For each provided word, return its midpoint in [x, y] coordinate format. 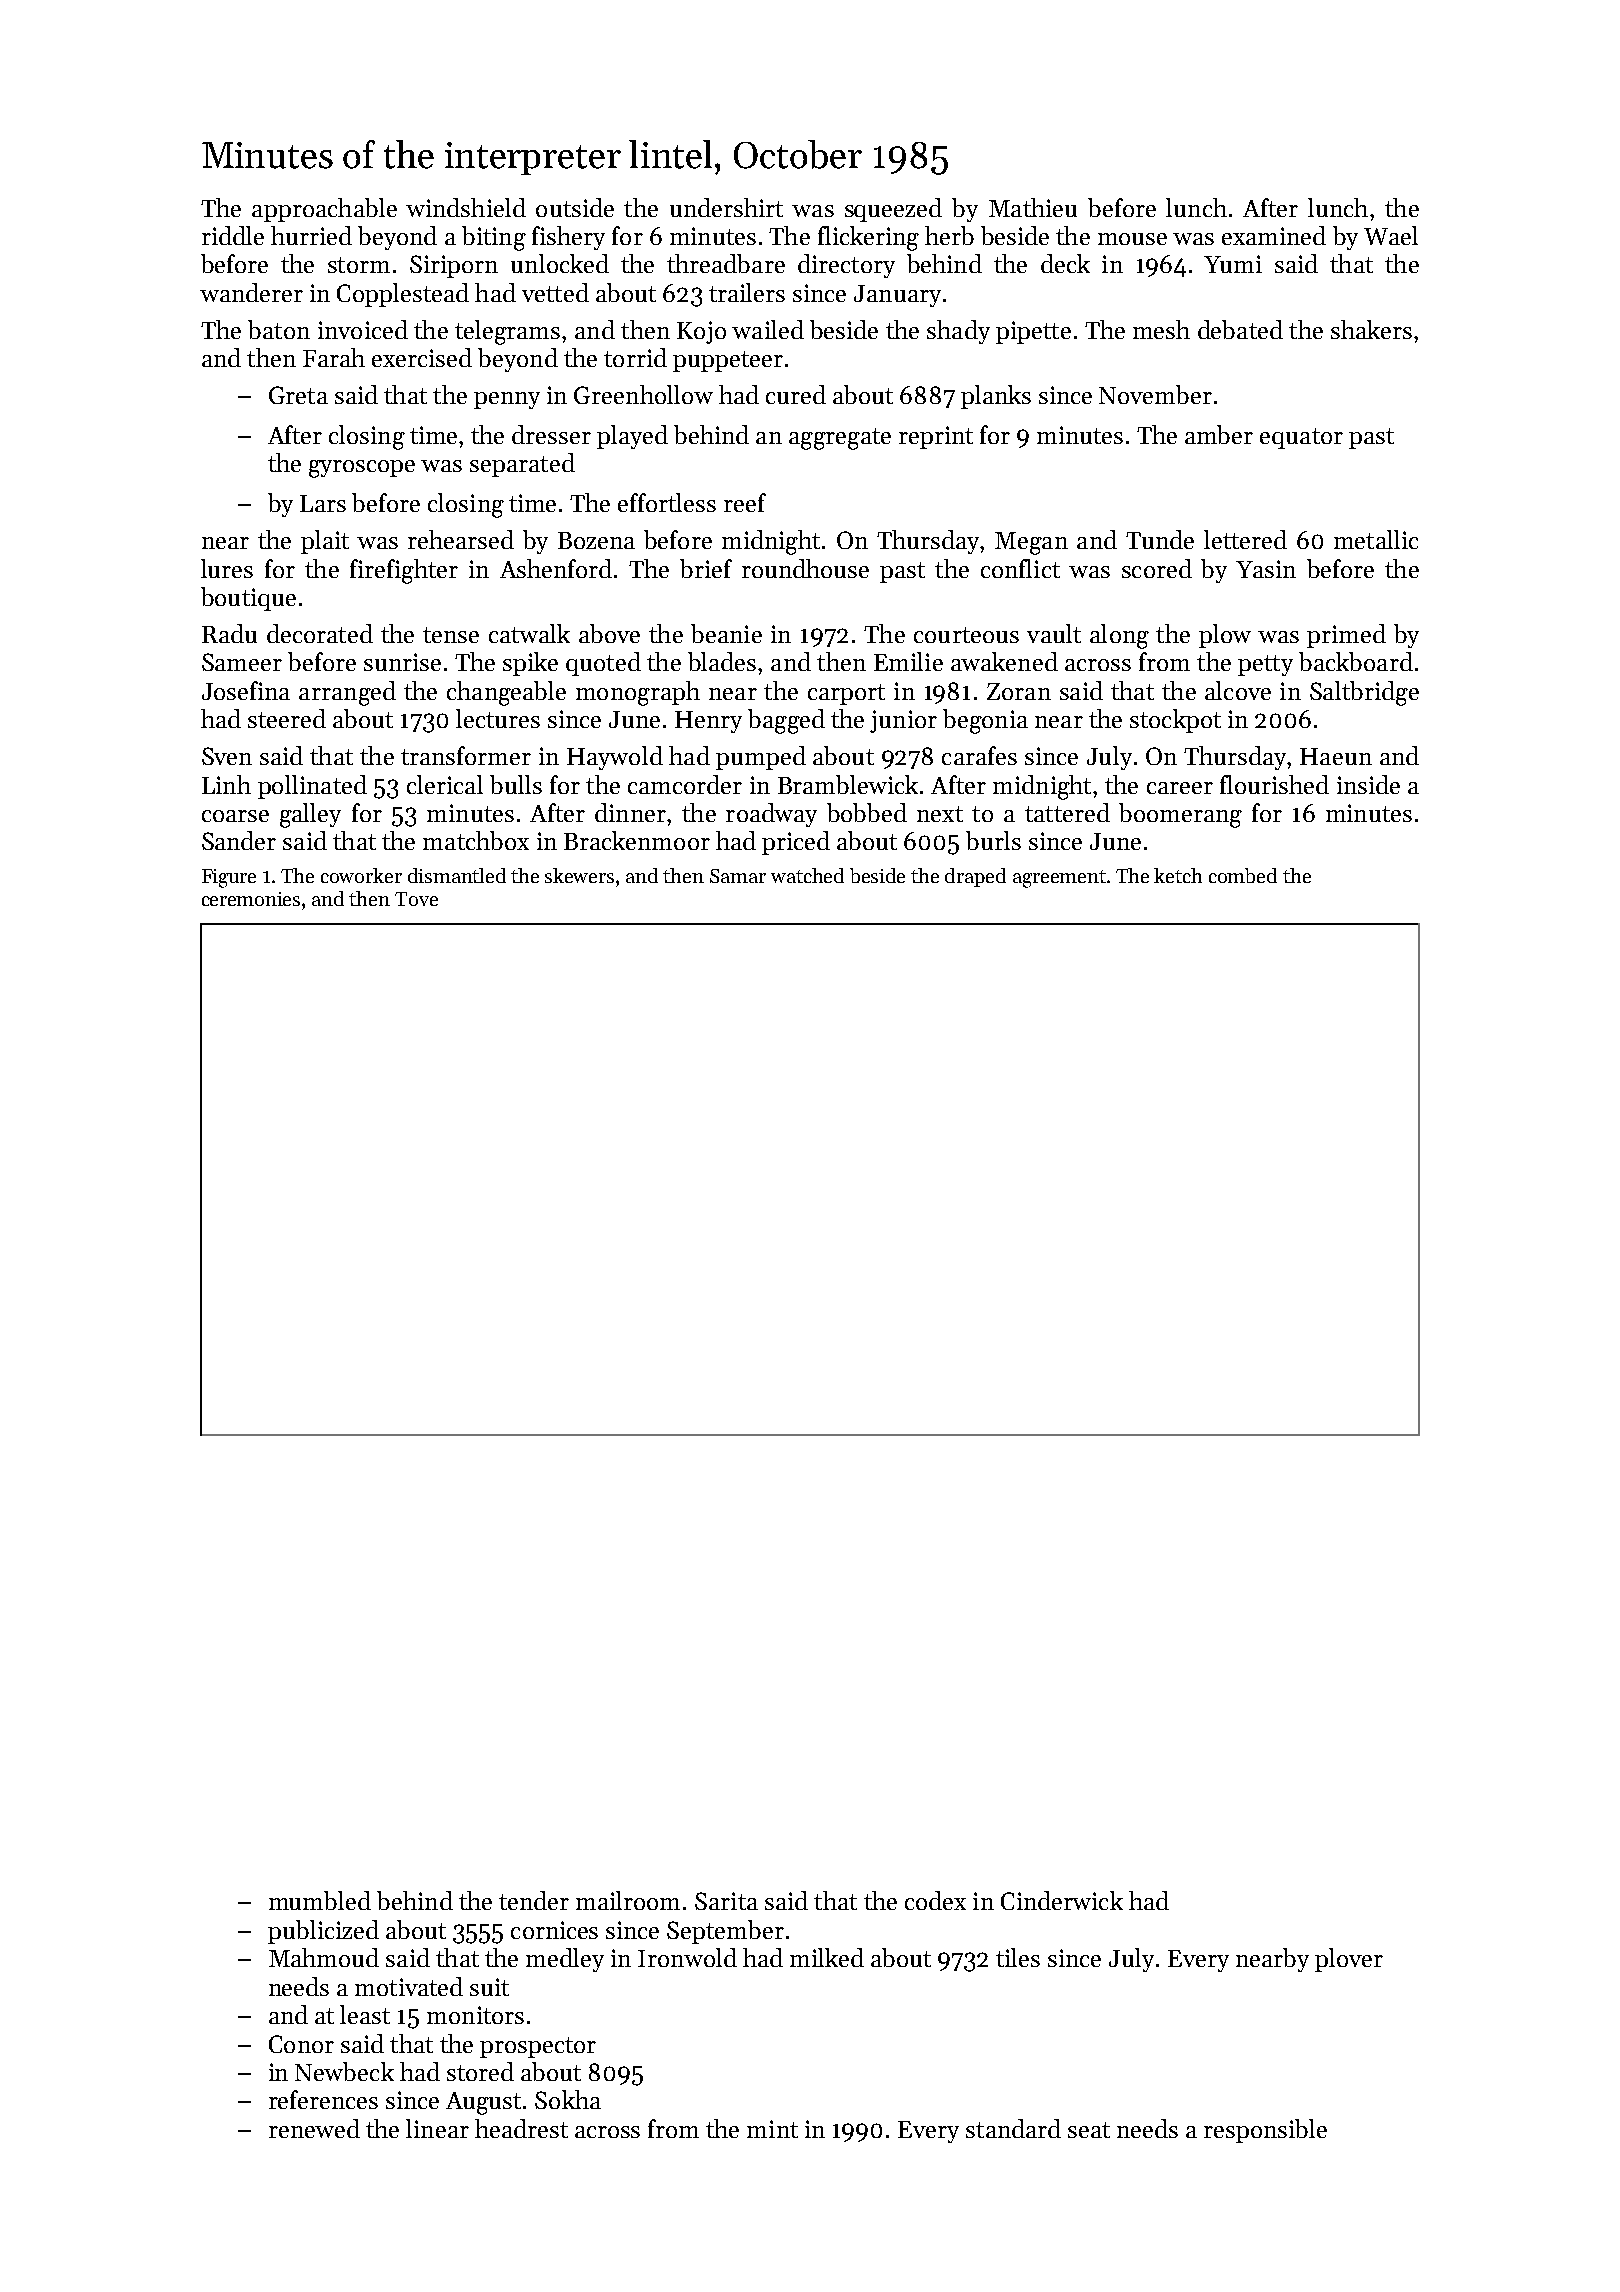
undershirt [726, 207]
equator [1301, 438]
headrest [521, 2128]
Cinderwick [1062, 1900]
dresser [551, 434]
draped [975, 877]
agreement [1059, 879]
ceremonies [251, 899]
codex [935, 1900]
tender [534, 1900]
